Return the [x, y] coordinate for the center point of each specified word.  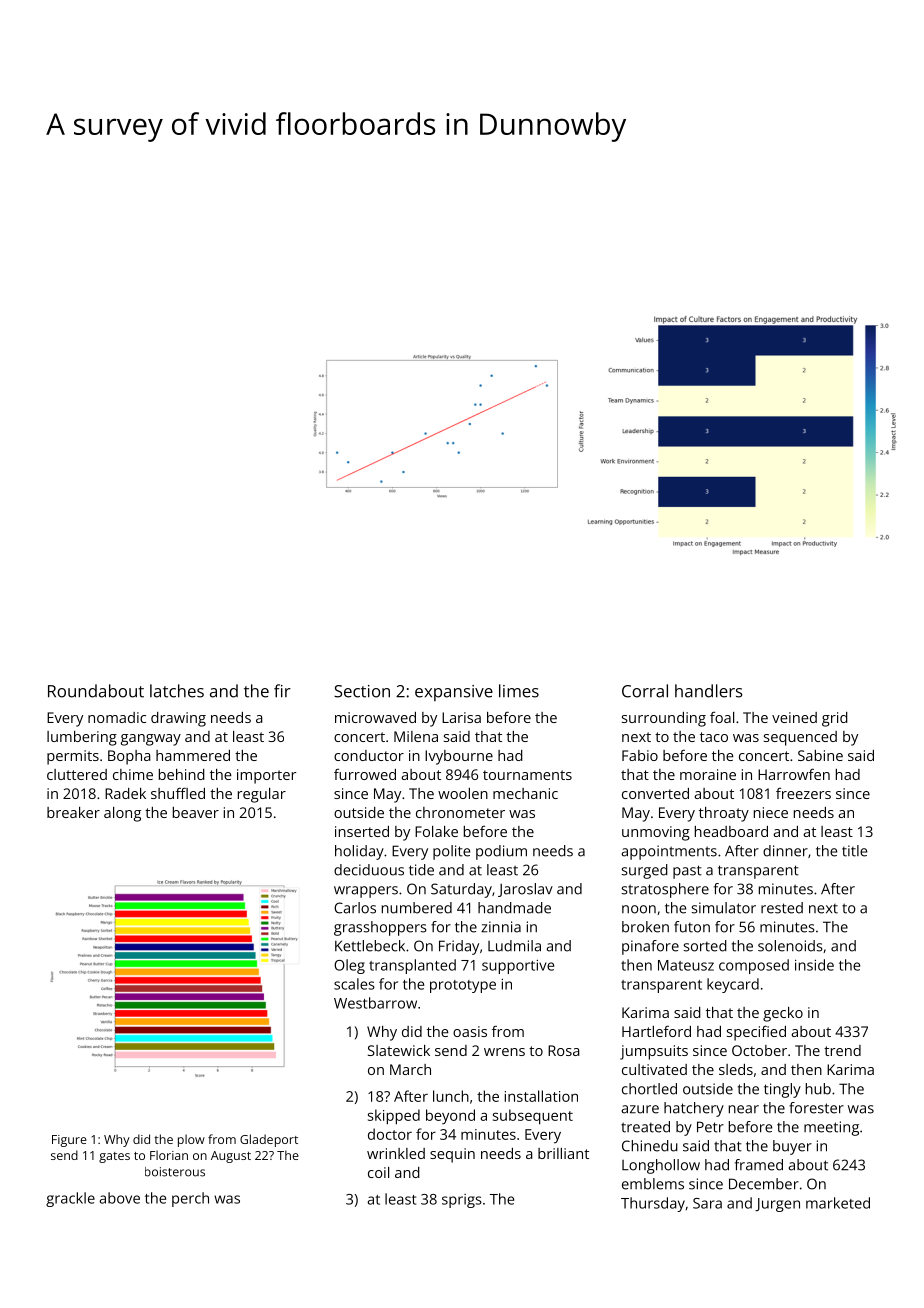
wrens [504, 1052]
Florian [169, 1155]
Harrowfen [794, 774]
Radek [125, 793]
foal [722, 717]
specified [756, 1033]
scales [354, 984]
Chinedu [650, 1146]
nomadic [117, 717]
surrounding [664, 719]
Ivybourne [459, 757]
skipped [394, 1117]
